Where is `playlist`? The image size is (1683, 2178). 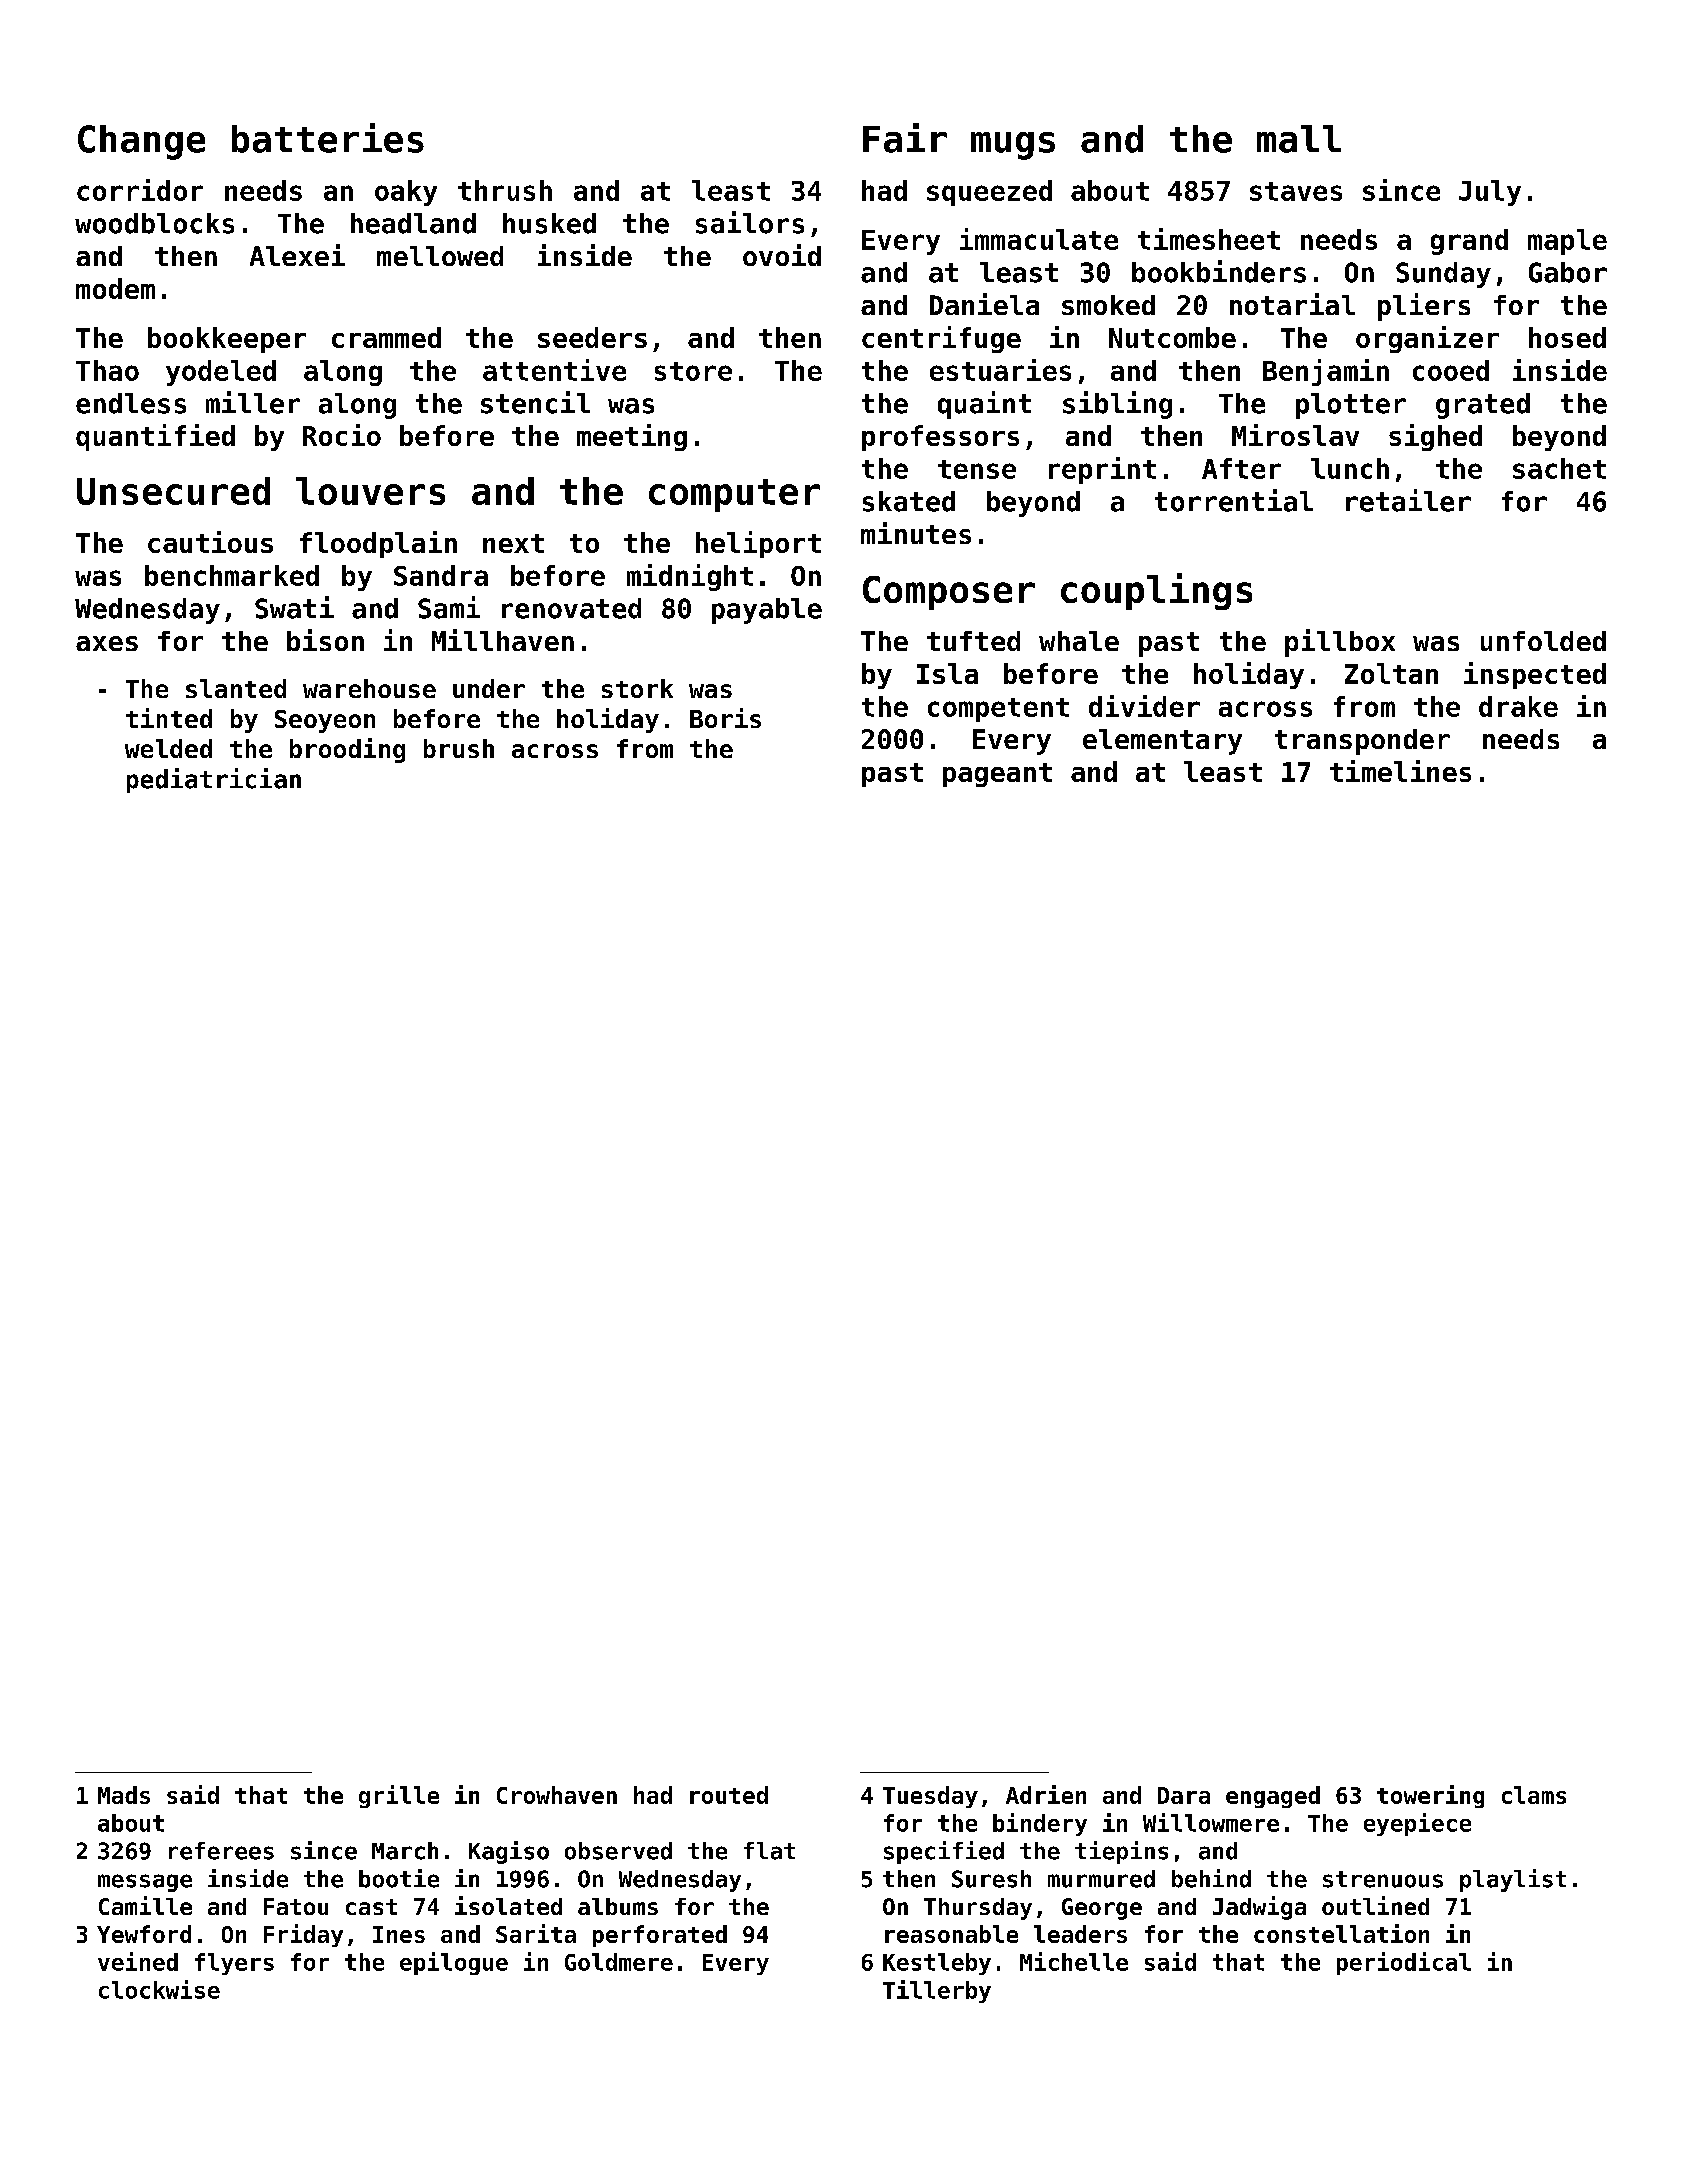 playlist is located at coordinates (1513, 1880).
